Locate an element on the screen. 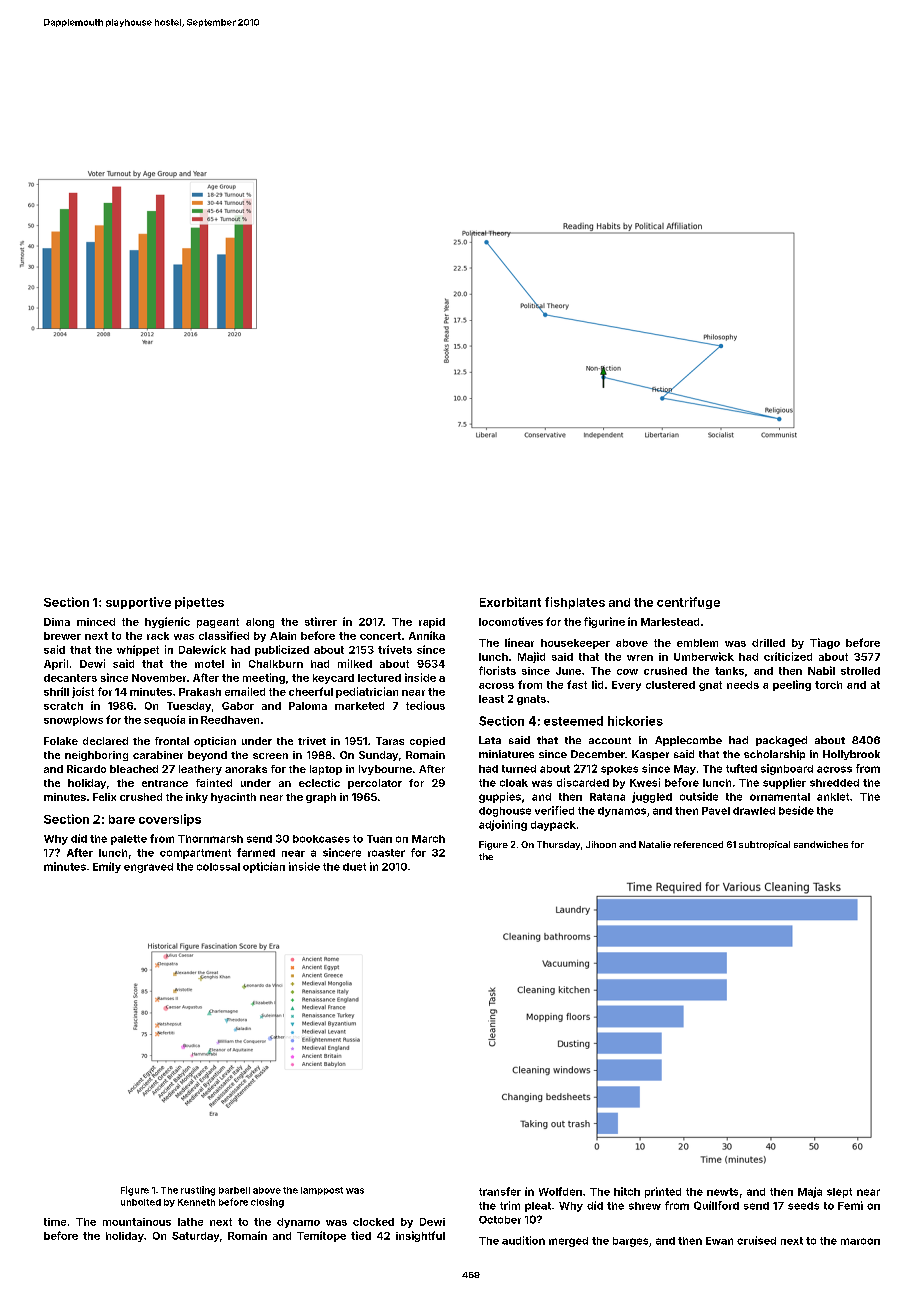 This screenshot has height=1308, width=924. centrifuge is located at coordinates (688, 603).
